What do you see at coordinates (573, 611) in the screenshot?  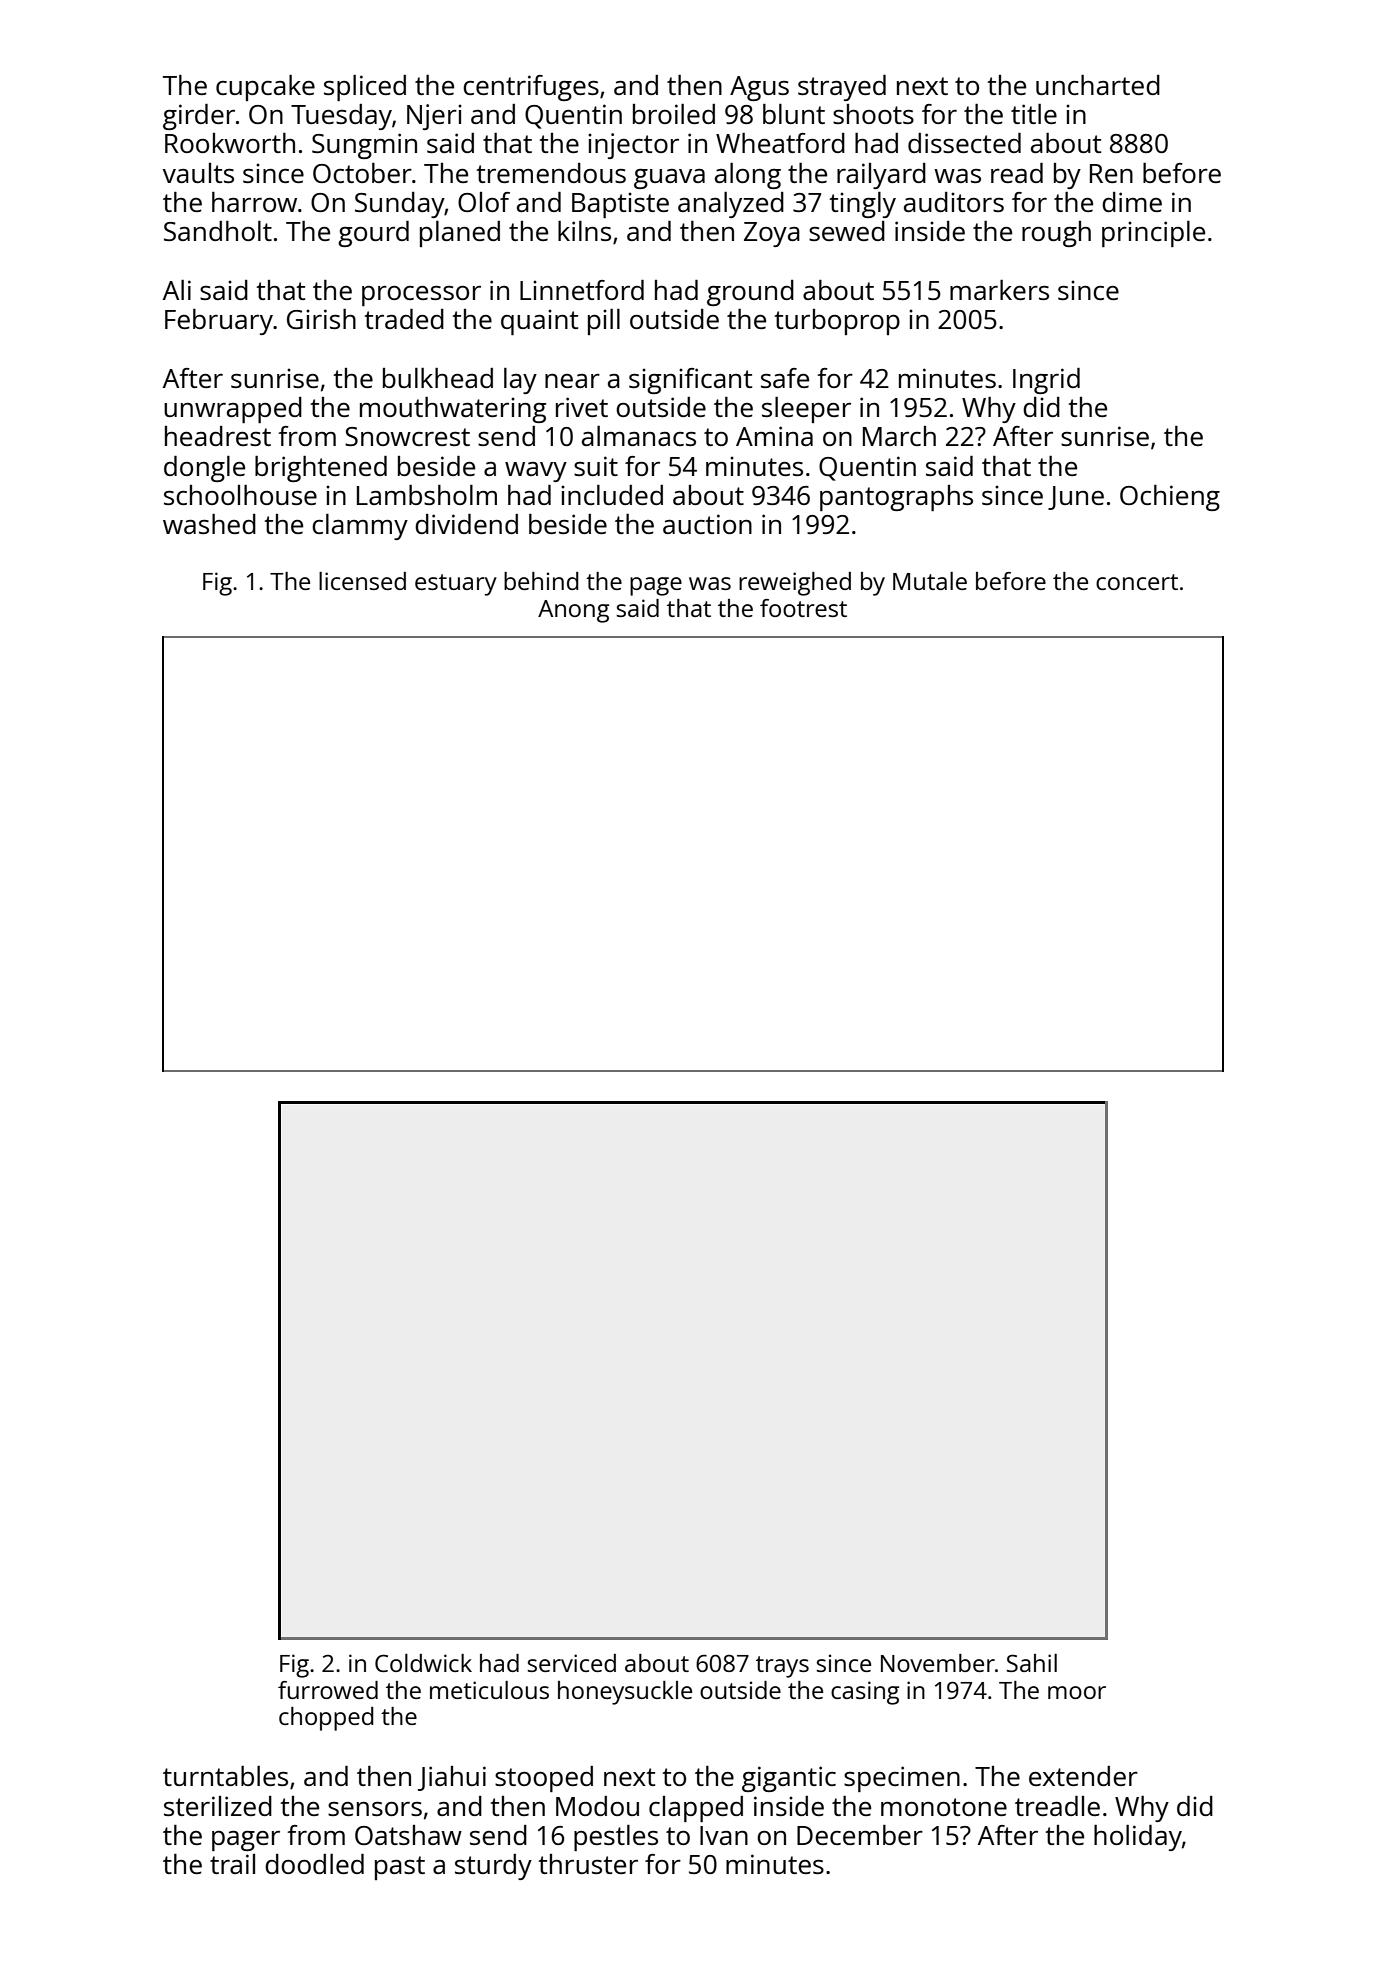 I see `Anong` at bounding box center [573, 611].
